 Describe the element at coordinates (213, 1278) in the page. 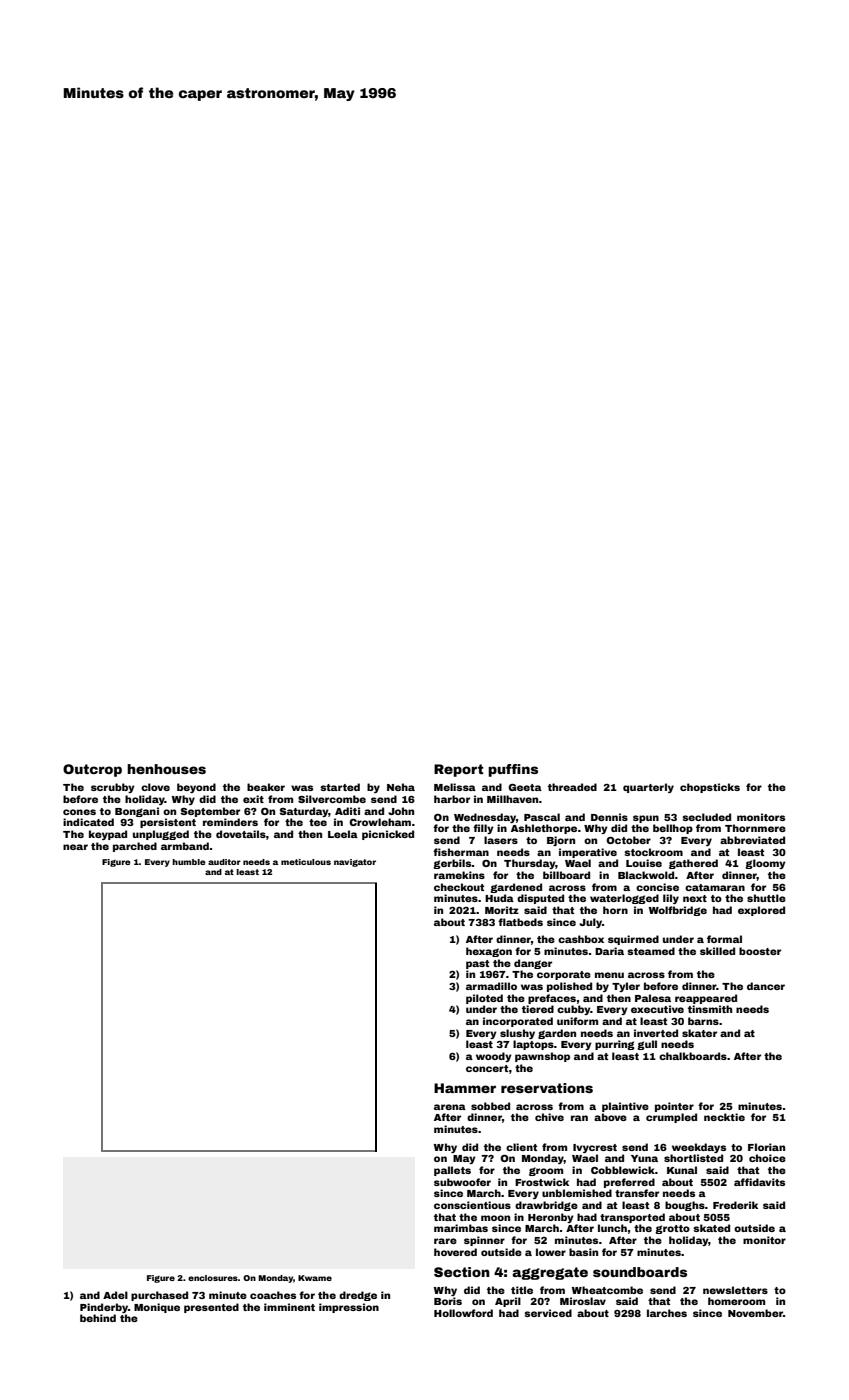

I see `enclosures` at that location.
